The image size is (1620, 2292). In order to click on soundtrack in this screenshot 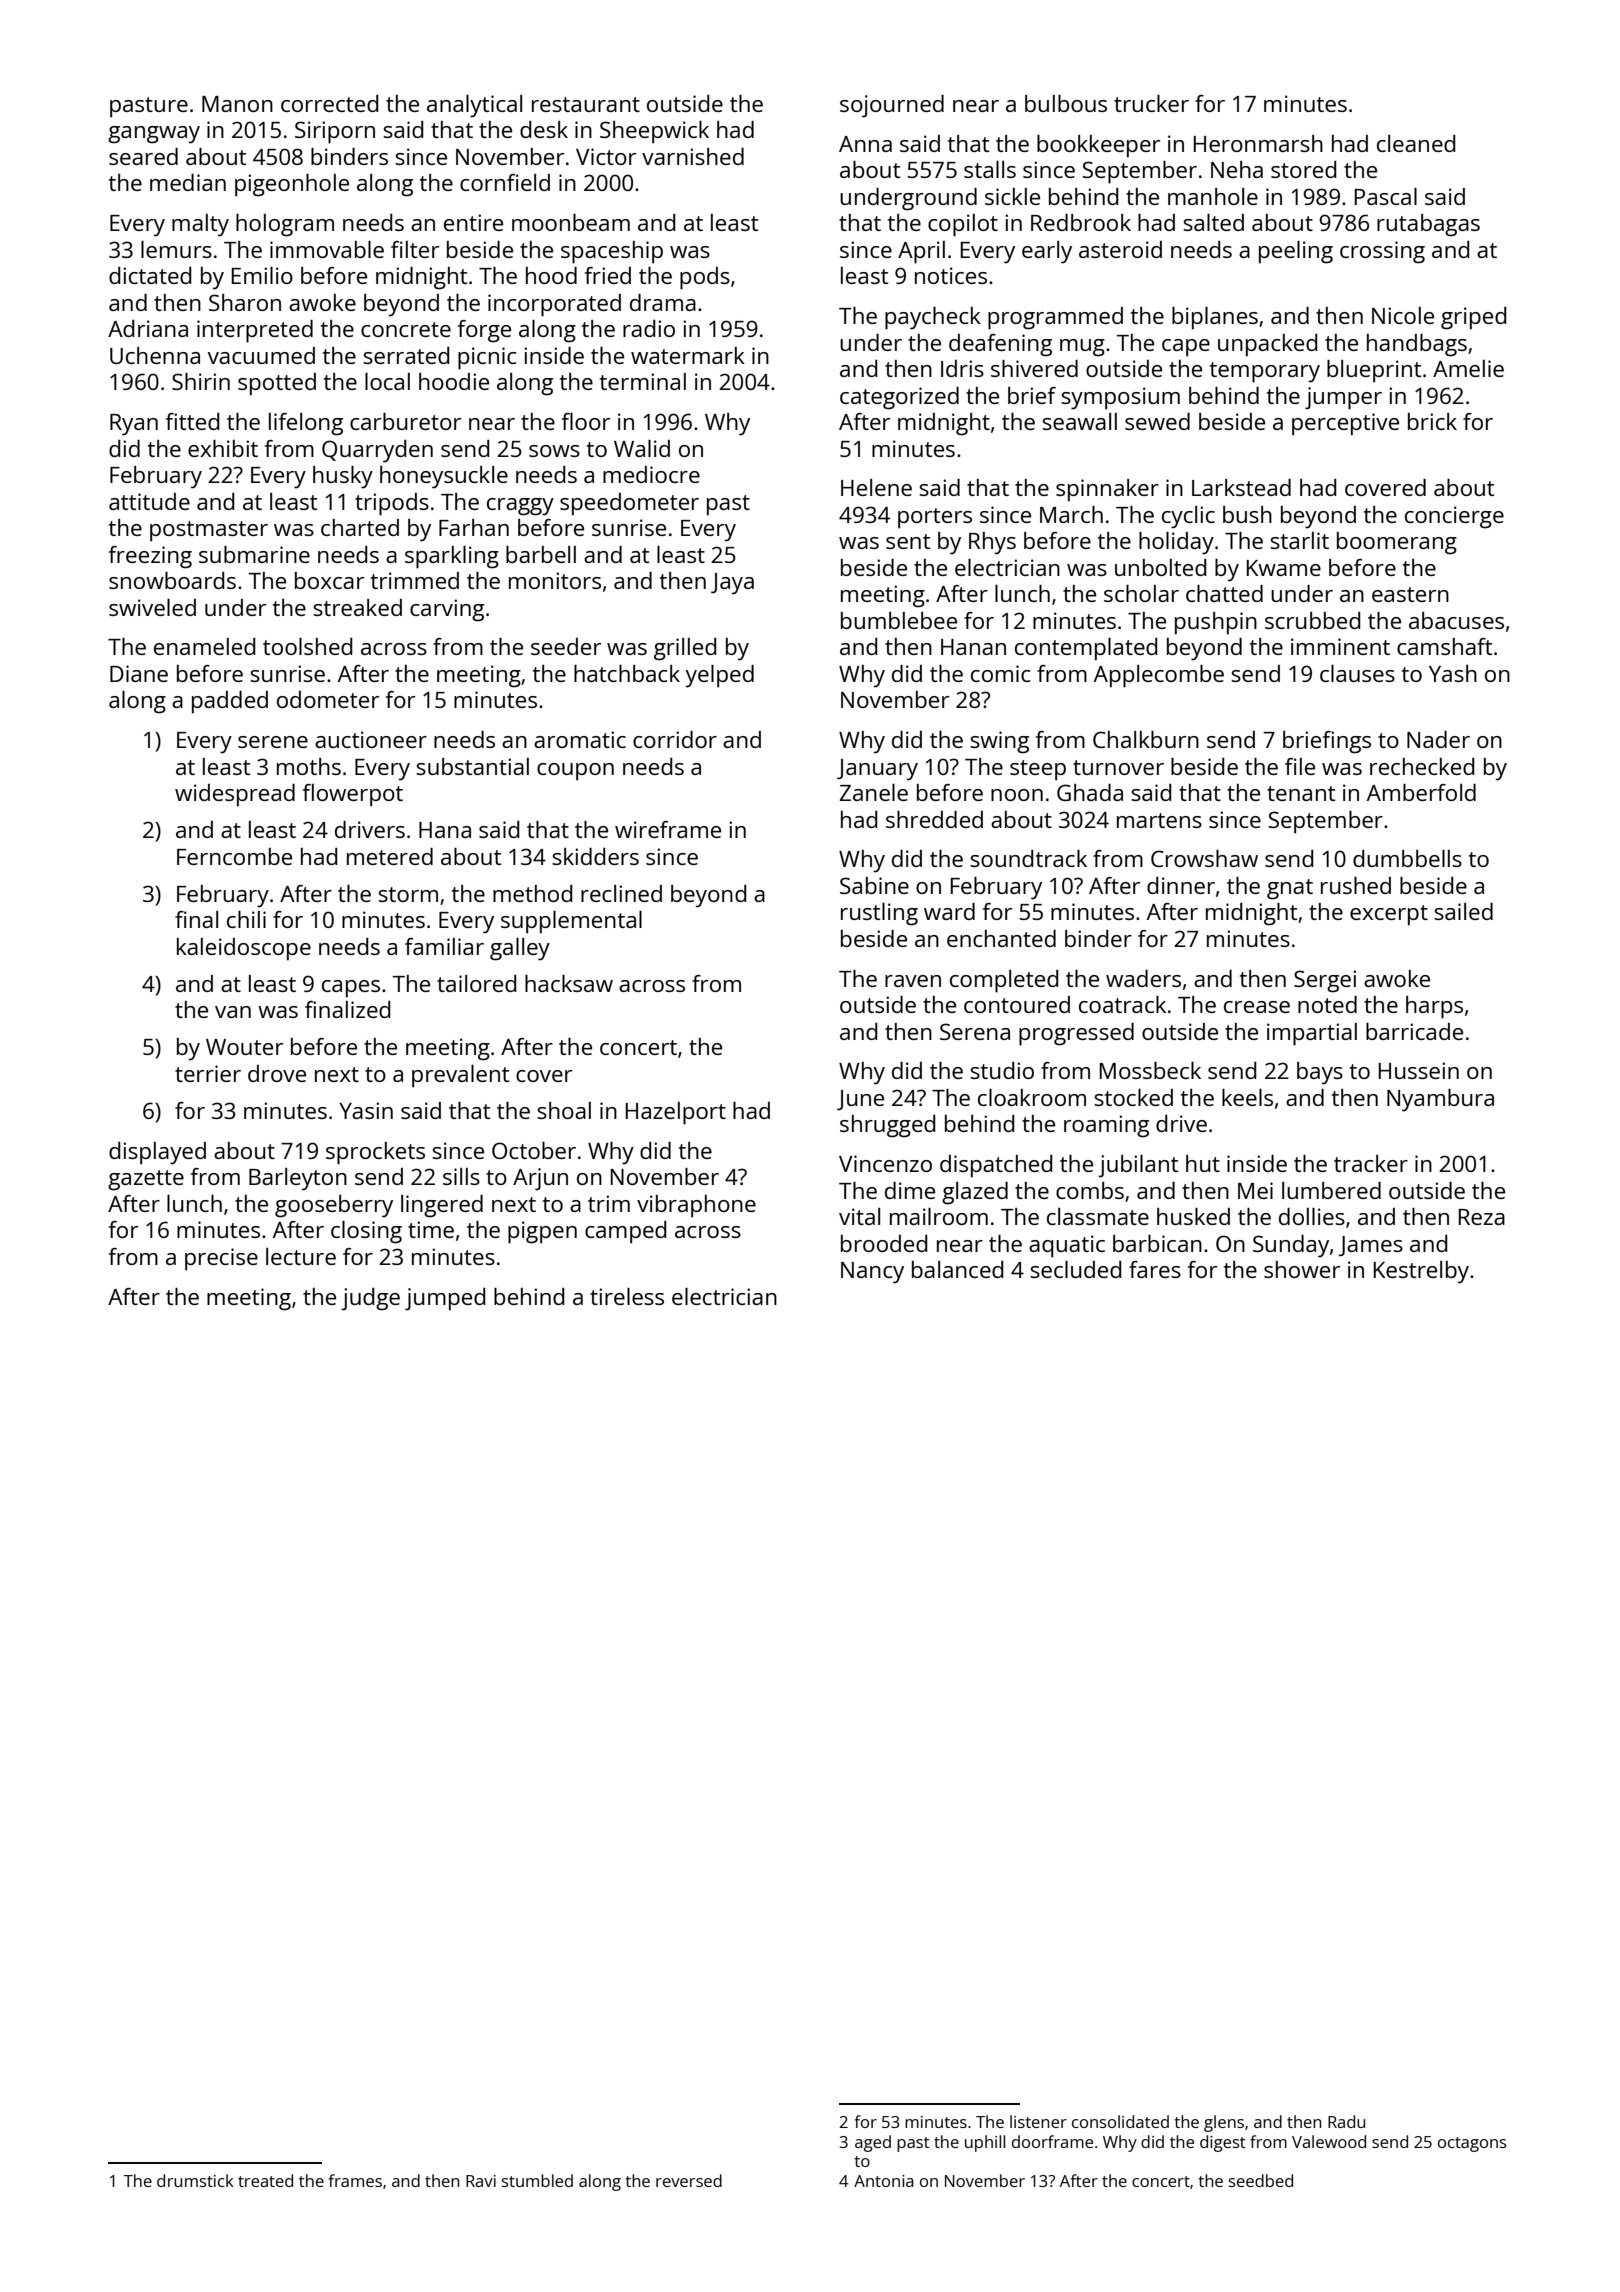, I will do `click(1028, 858)`.
